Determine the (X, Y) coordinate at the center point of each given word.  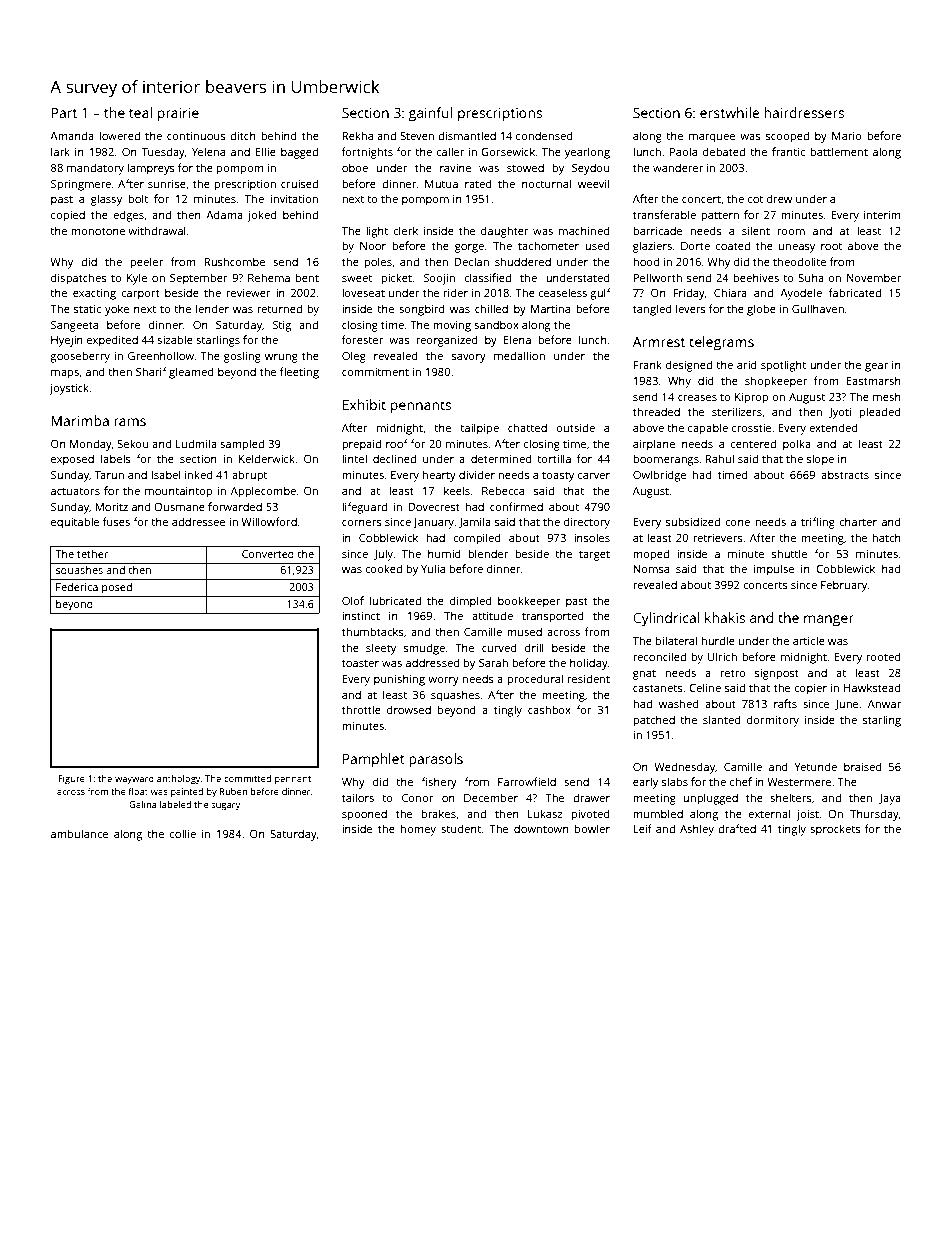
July (383, 555)
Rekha (357, 135)
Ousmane (179, 507)
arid (747, 364)
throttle (361, 709)
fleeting (299, 373)
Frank (647, 364)
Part (64, 113)
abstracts (845, 474)
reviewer (249, 293)
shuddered (523, 261)
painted (187, 792)
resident (589, 678)
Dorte (695, 246)
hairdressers (804, 112)
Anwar (884, 704)
